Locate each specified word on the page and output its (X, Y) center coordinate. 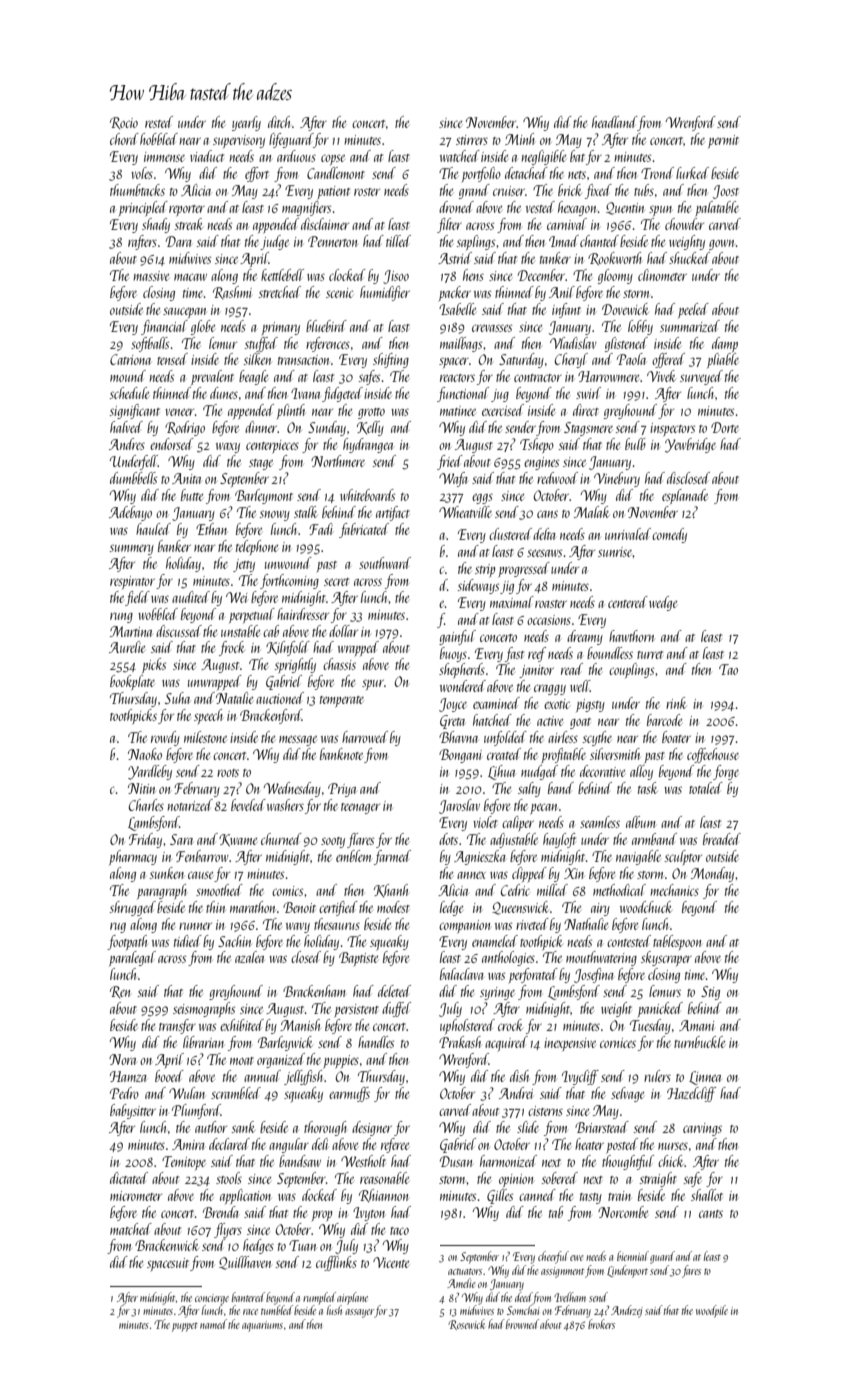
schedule (129, 393)
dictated (129, 1178)
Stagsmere (588, 429)
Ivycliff (580, 1077)
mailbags (461, 344)
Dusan (456, 1161)
